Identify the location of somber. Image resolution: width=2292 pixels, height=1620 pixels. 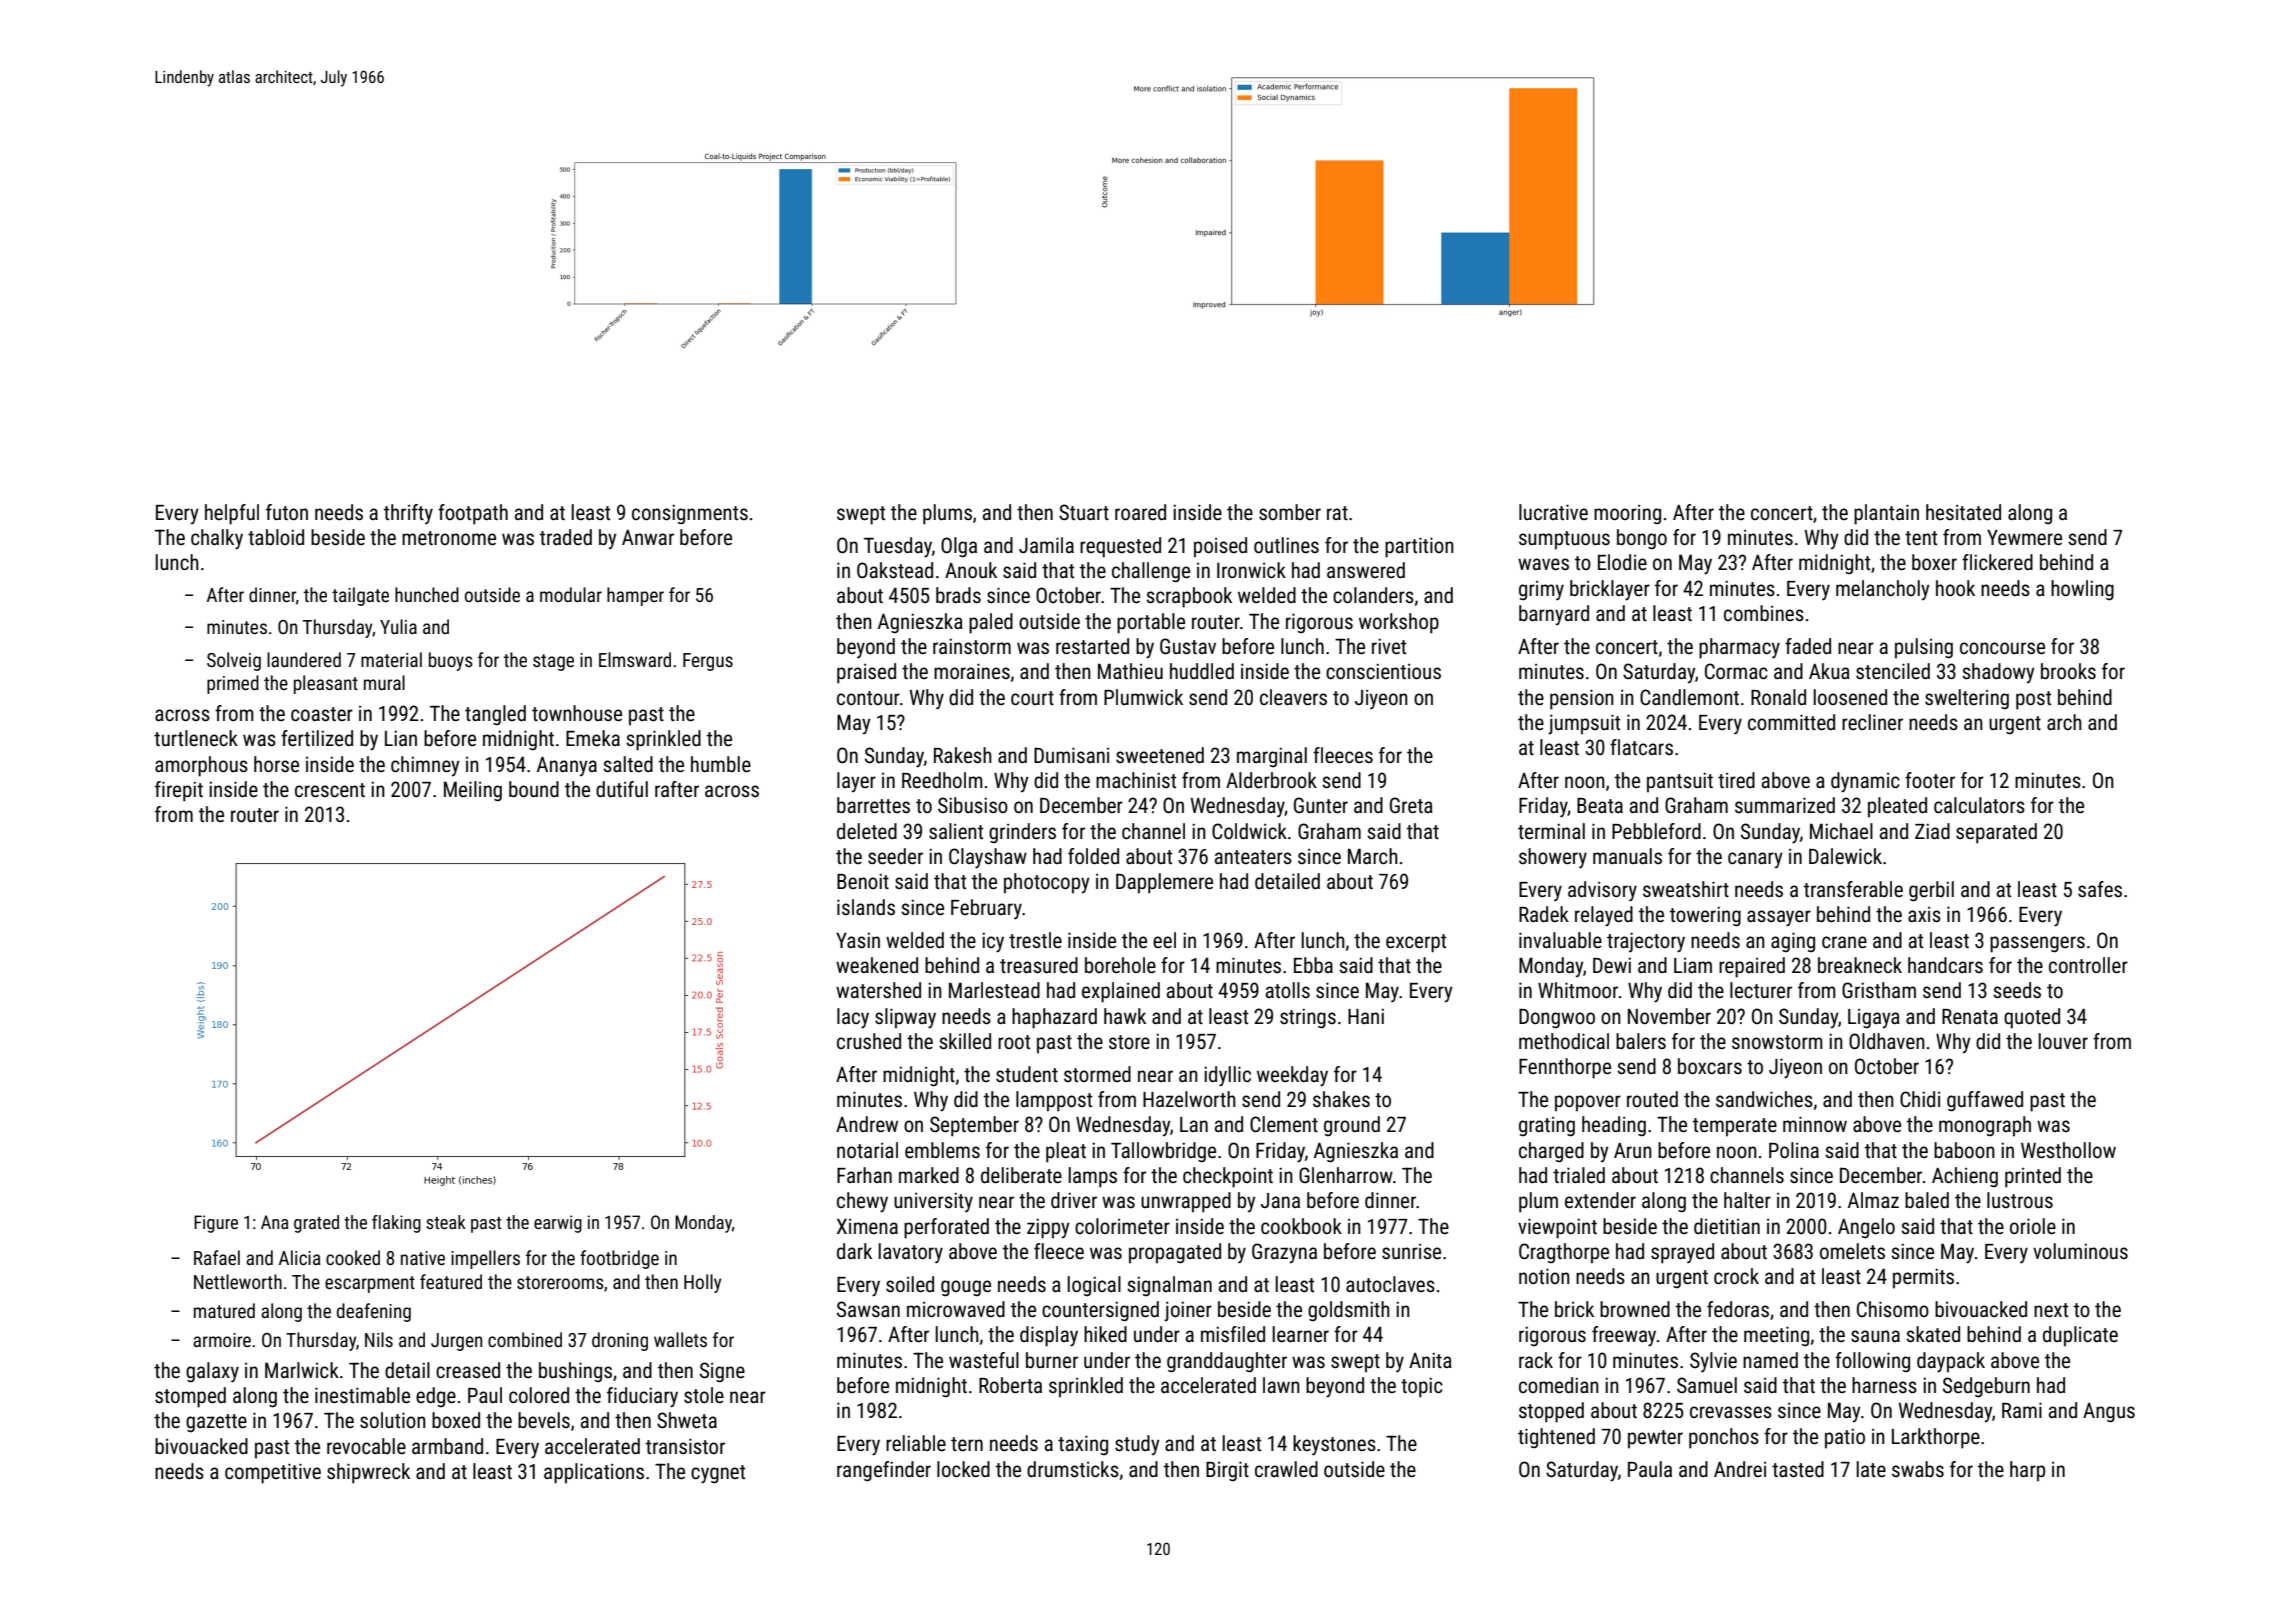
(1290, 512).
